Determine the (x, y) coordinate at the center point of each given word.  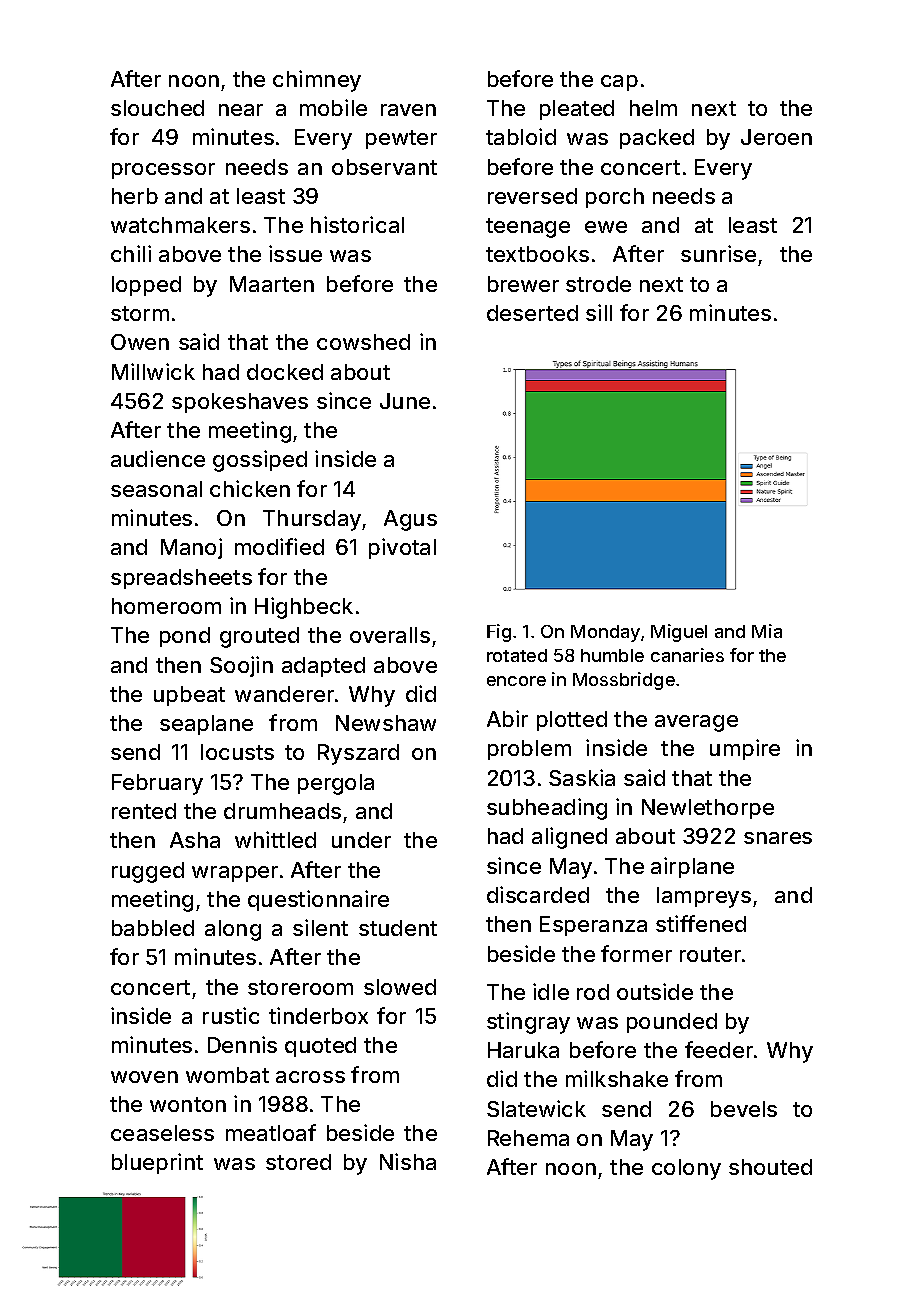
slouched (157, 108)
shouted (770, 1167)
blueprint (157, 1163)
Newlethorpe (708, 809)
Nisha (408, 1161)
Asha (195, 840)
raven (408, 110)
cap (619, 83)
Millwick (153, 371)
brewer (523, 284)
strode (598, 284)
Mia (767, 631)
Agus (410, 520)
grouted (259, 637)
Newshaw (386, 723)
